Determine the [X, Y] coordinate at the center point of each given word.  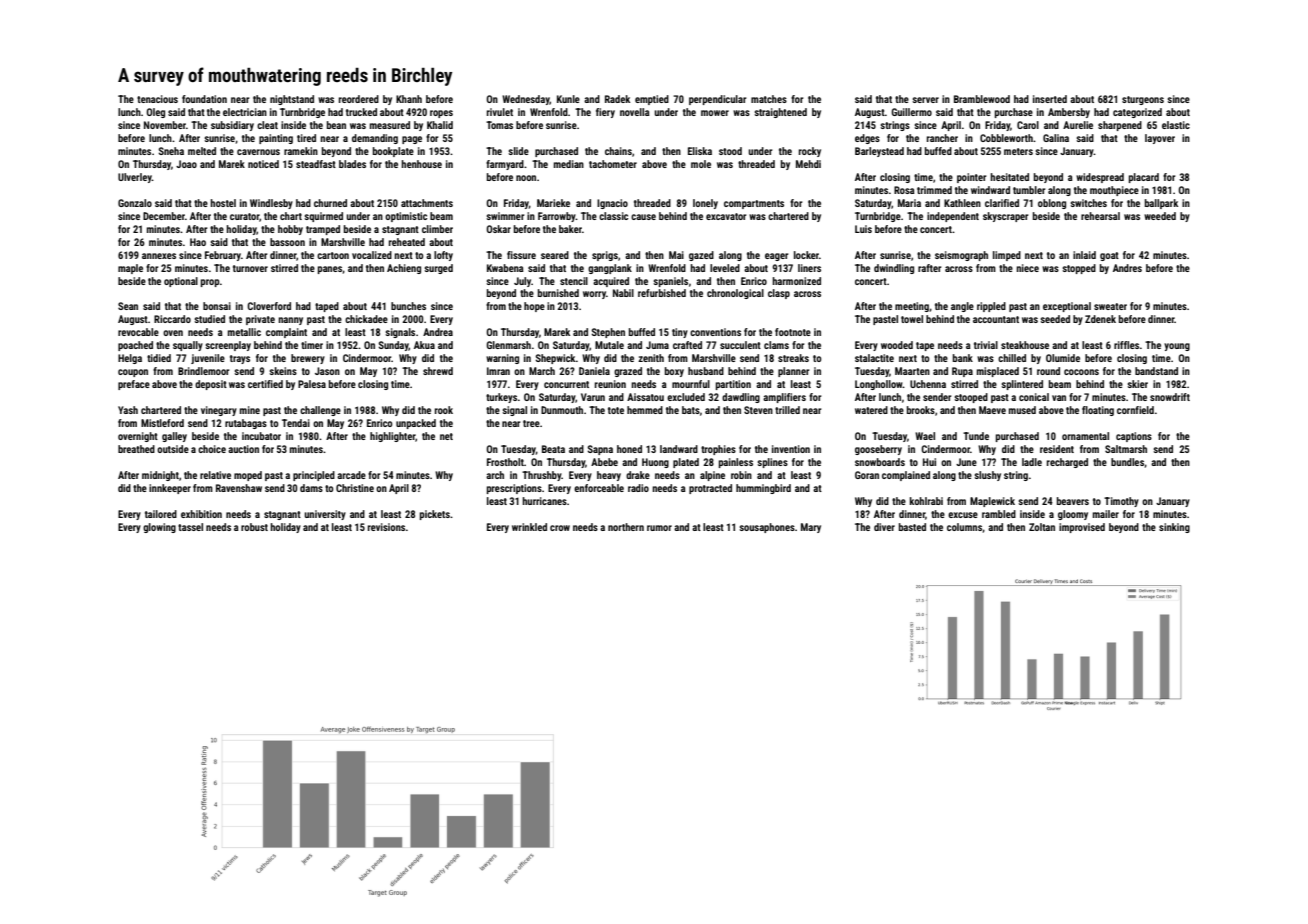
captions [1134, 437]
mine [250, 410]
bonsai [217, 306]
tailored [161, 514]
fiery [605, 113]
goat [1109, 256]
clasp [779, 294]
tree [531, 423]
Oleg [155, 113]
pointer [972, 178]
